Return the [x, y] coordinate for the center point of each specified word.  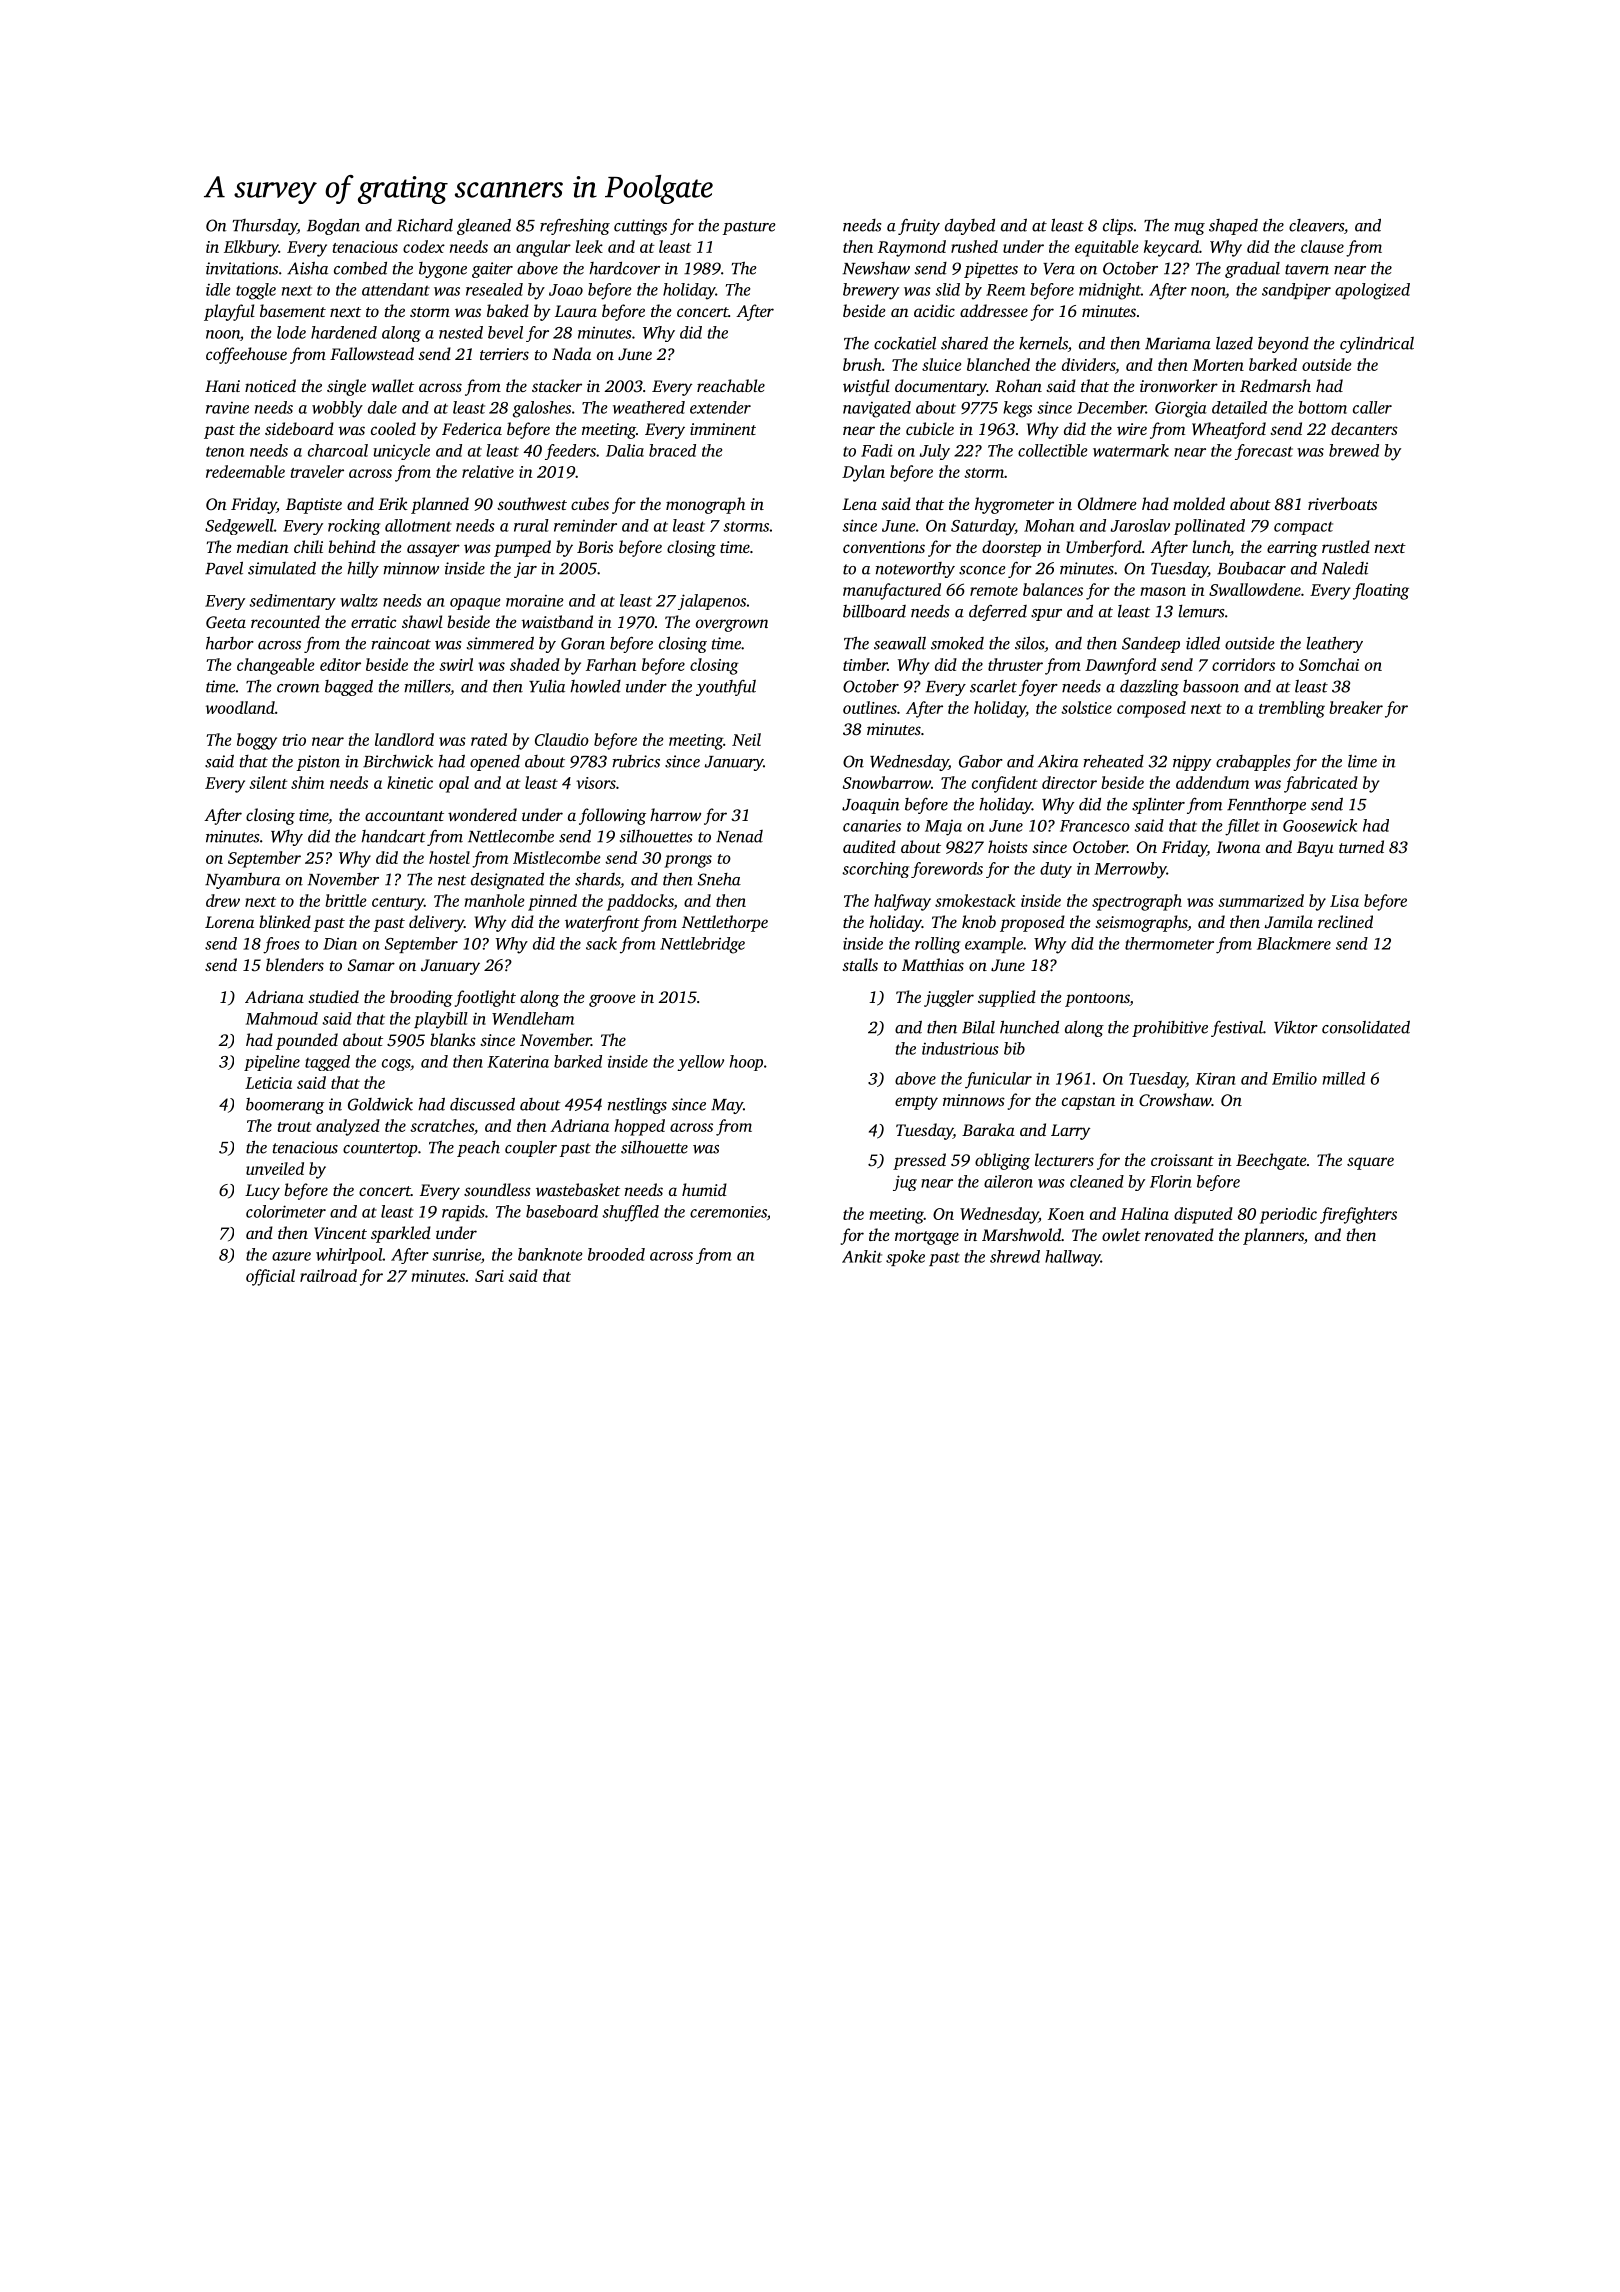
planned [440, 505]
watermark [1131, 450]
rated [489, 739]
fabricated [1321, 784]
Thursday [265, 227]
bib [1014, 1048]
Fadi [877, 450]
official [270, 1277]
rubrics [636, 761]
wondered [482, 814]
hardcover [624, 268]
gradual [1252, 270]
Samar [371, 965]
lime [1362, 761]
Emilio [1294, 1078]
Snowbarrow [887, 782]
